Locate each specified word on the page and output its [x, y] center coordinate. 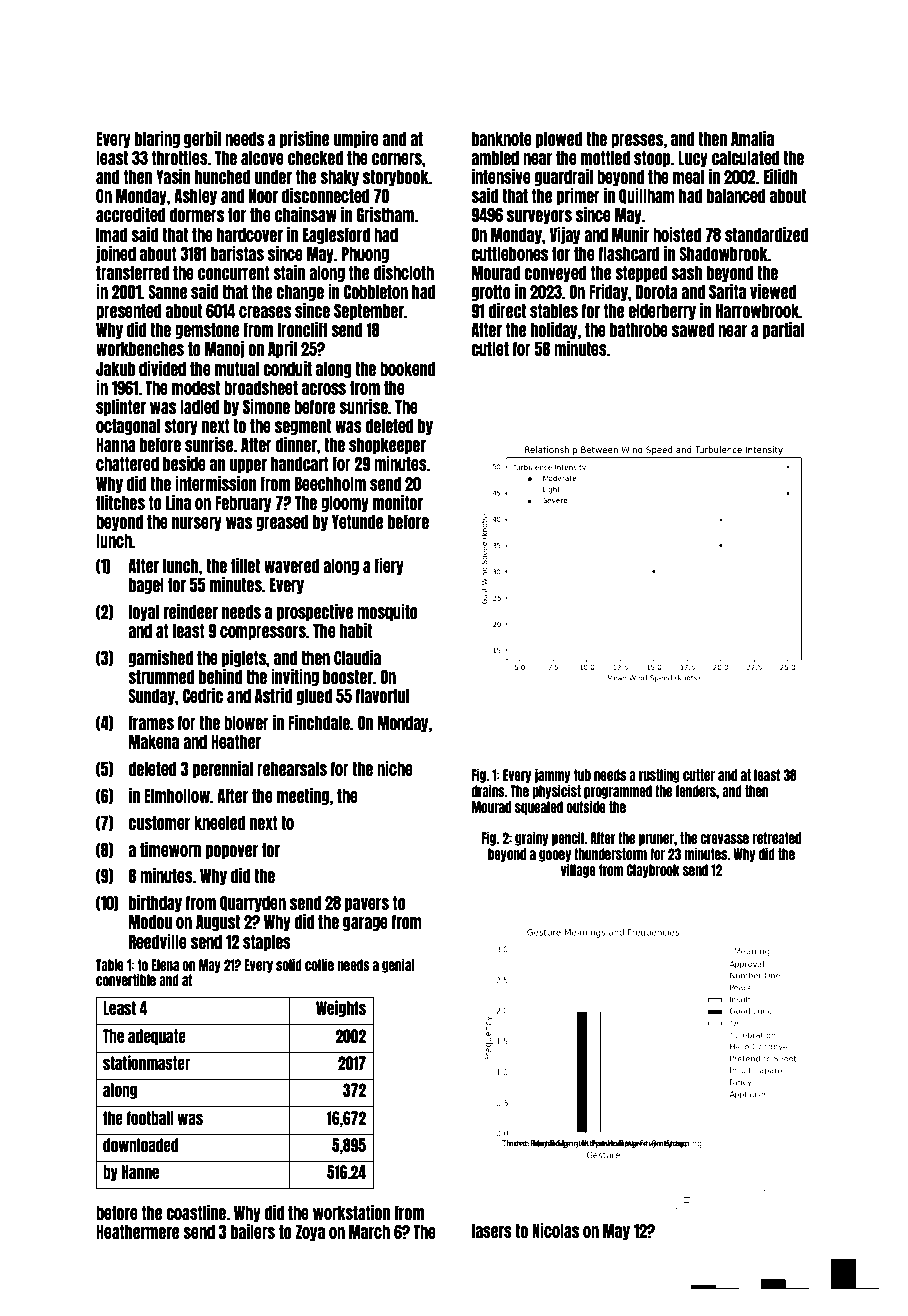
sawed [693, 330]
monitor [398, 502]
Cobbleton [376, 292]
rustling [659, 775]
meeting [303, 796]
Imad [112, 235]
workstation [351, 1212]
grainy [531, 838]
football [150, 1118]
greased [282, 523]
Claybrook [653, 871]
